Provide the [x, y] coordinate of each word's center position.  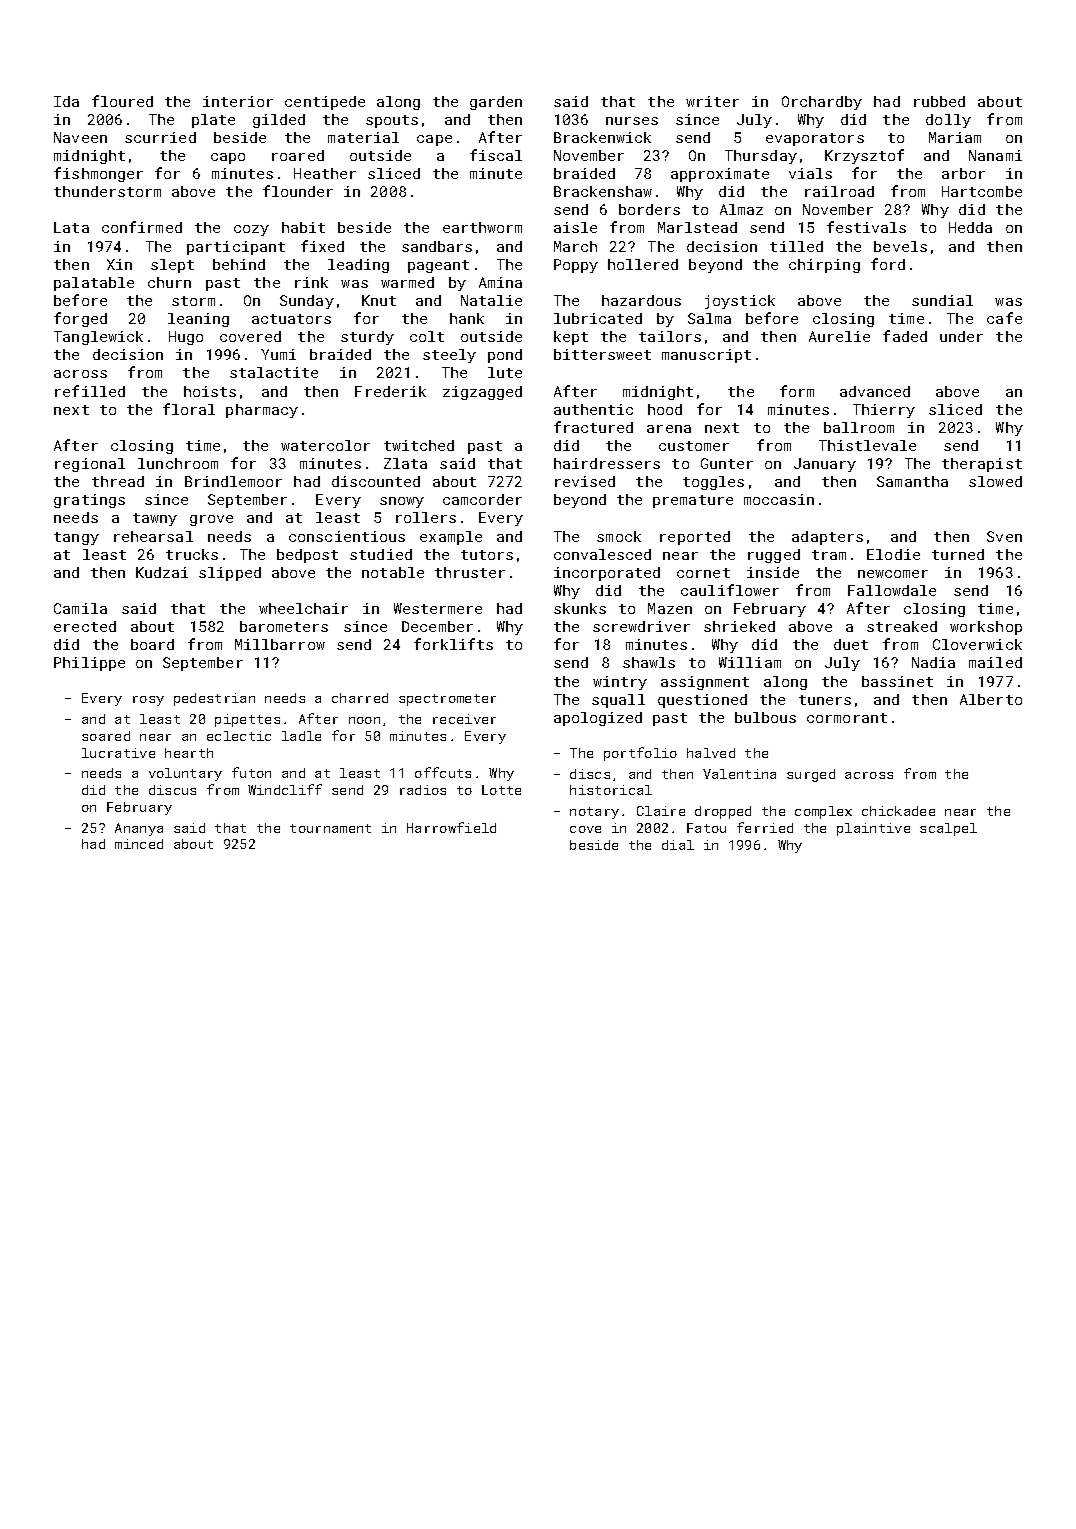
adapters [827, 538]
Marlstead [697, 227]
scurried [160, 137]
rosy [148, 701]
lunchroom [178, 463]
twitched [419, 445]
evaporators [815, 139]
